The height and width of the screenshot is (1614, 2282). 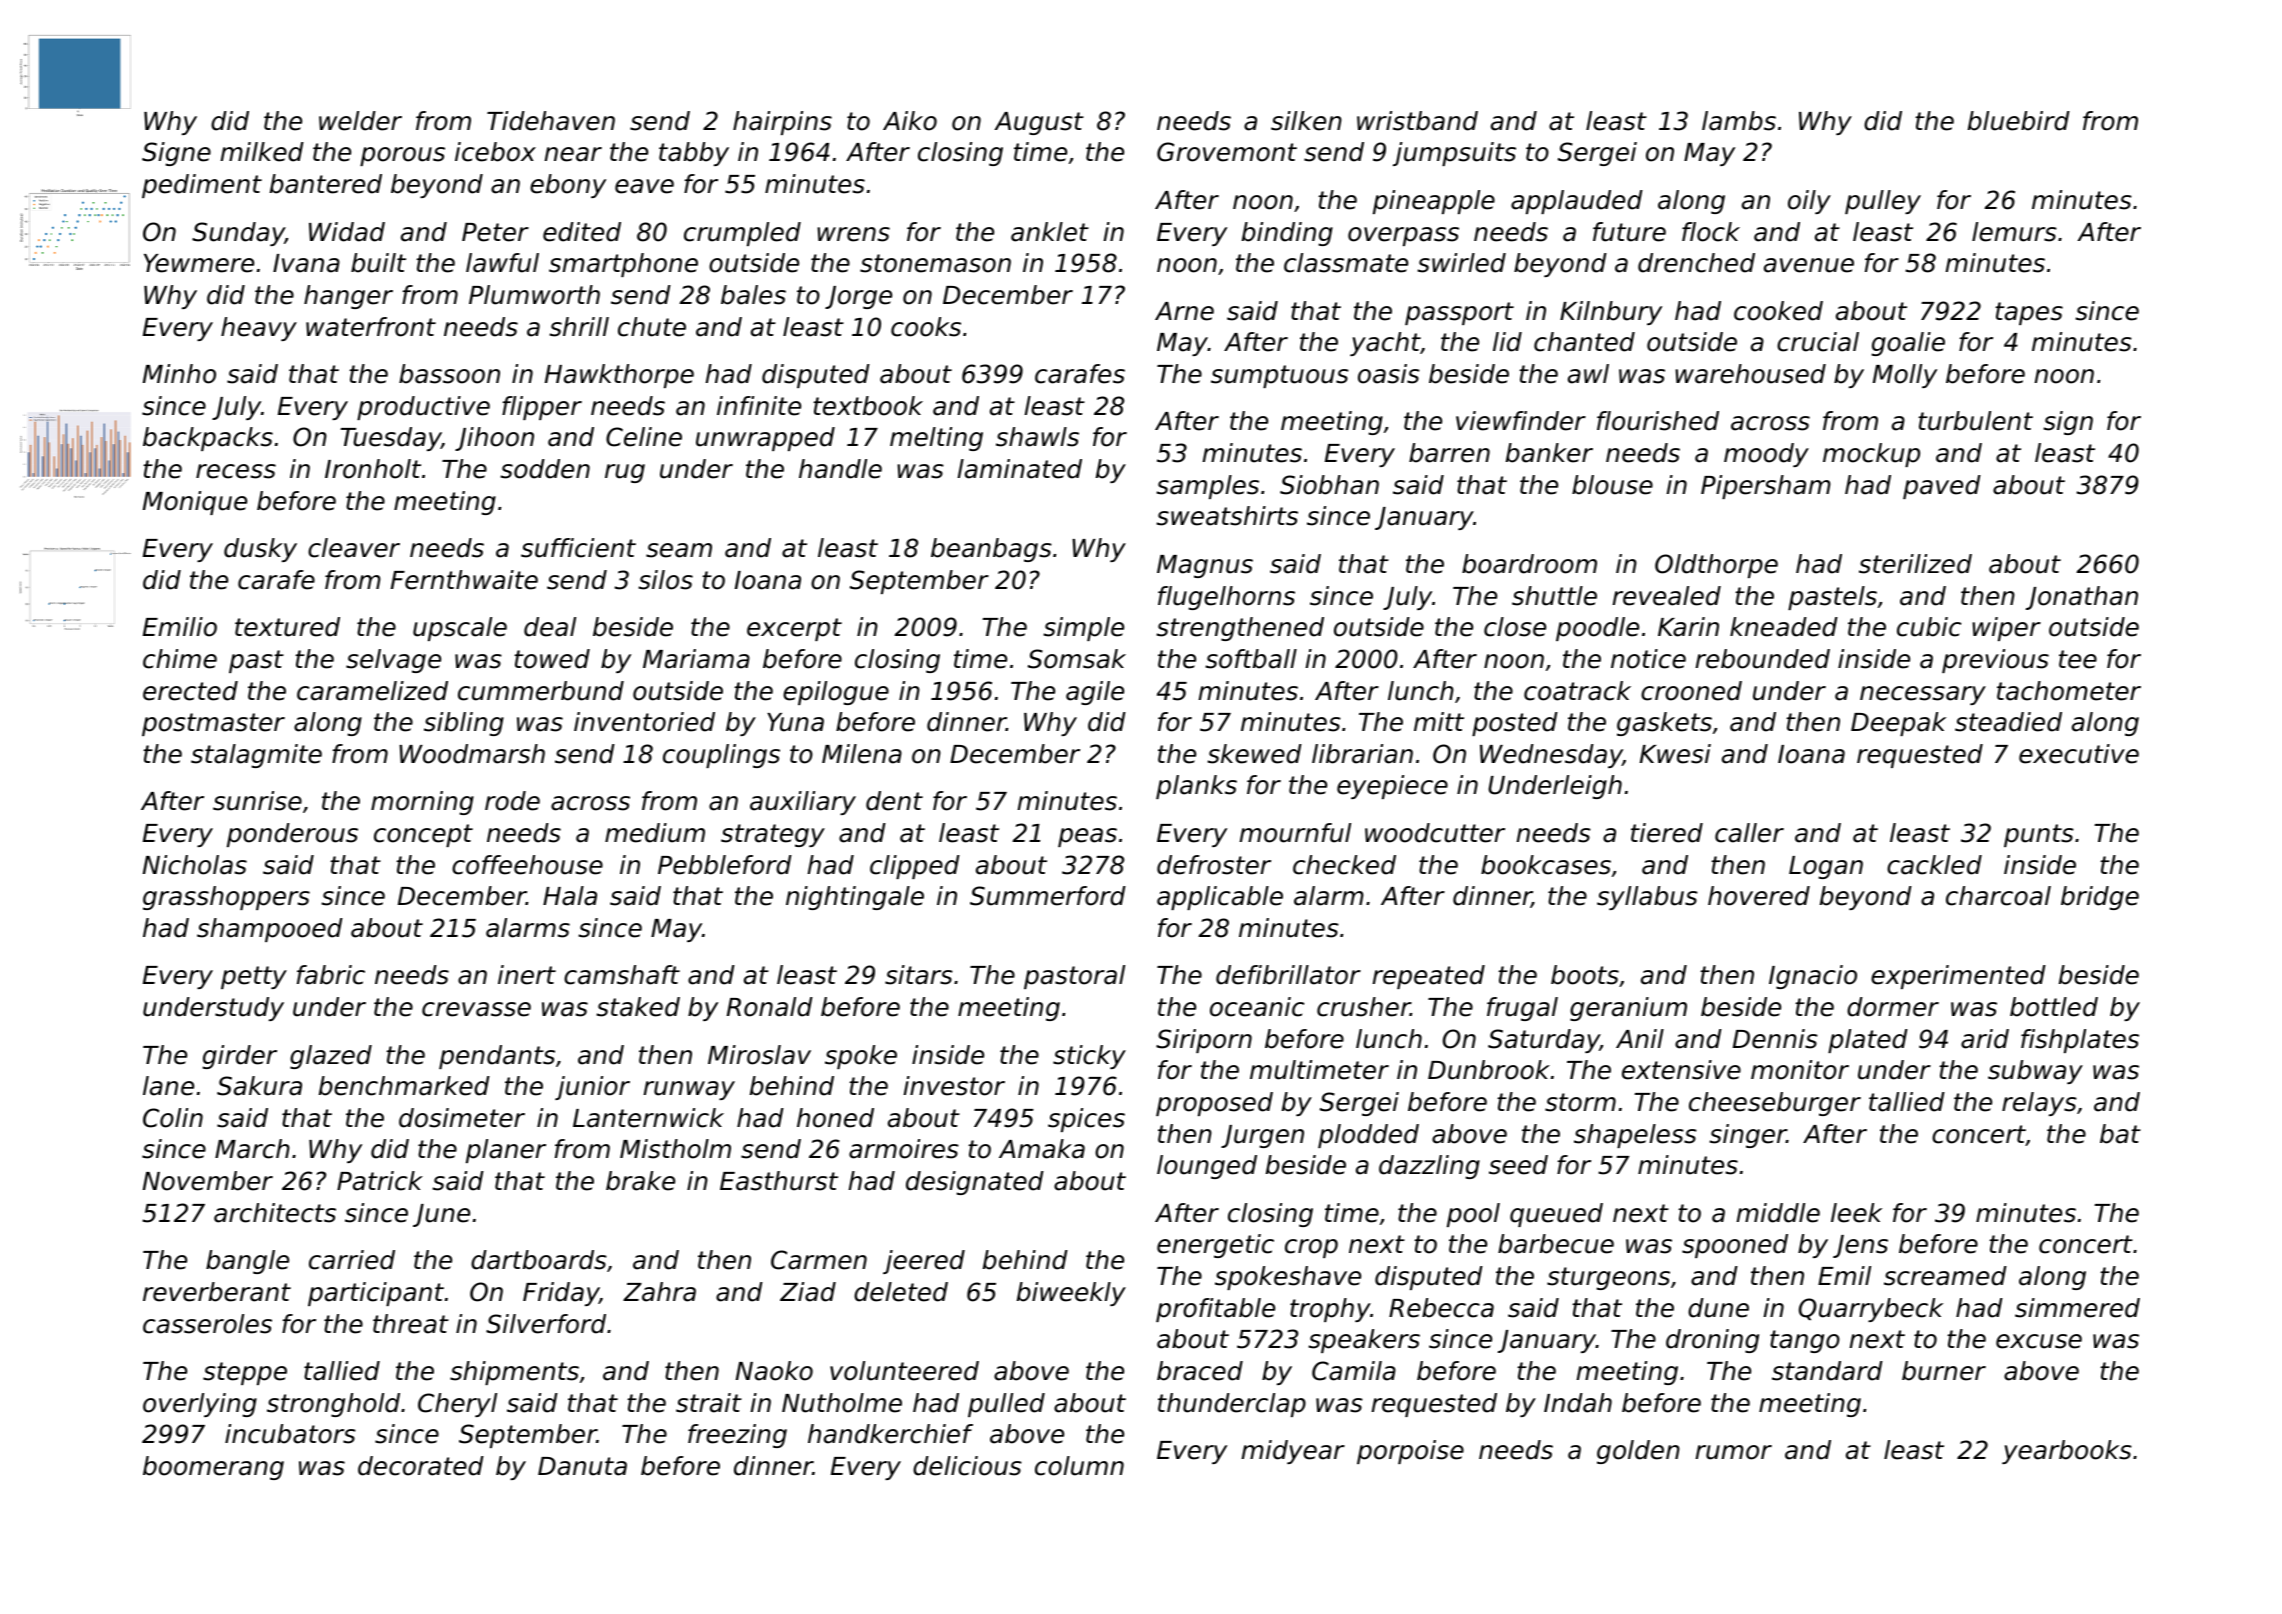 I want to click on Dennis, so click(x=1775, y=1039).
